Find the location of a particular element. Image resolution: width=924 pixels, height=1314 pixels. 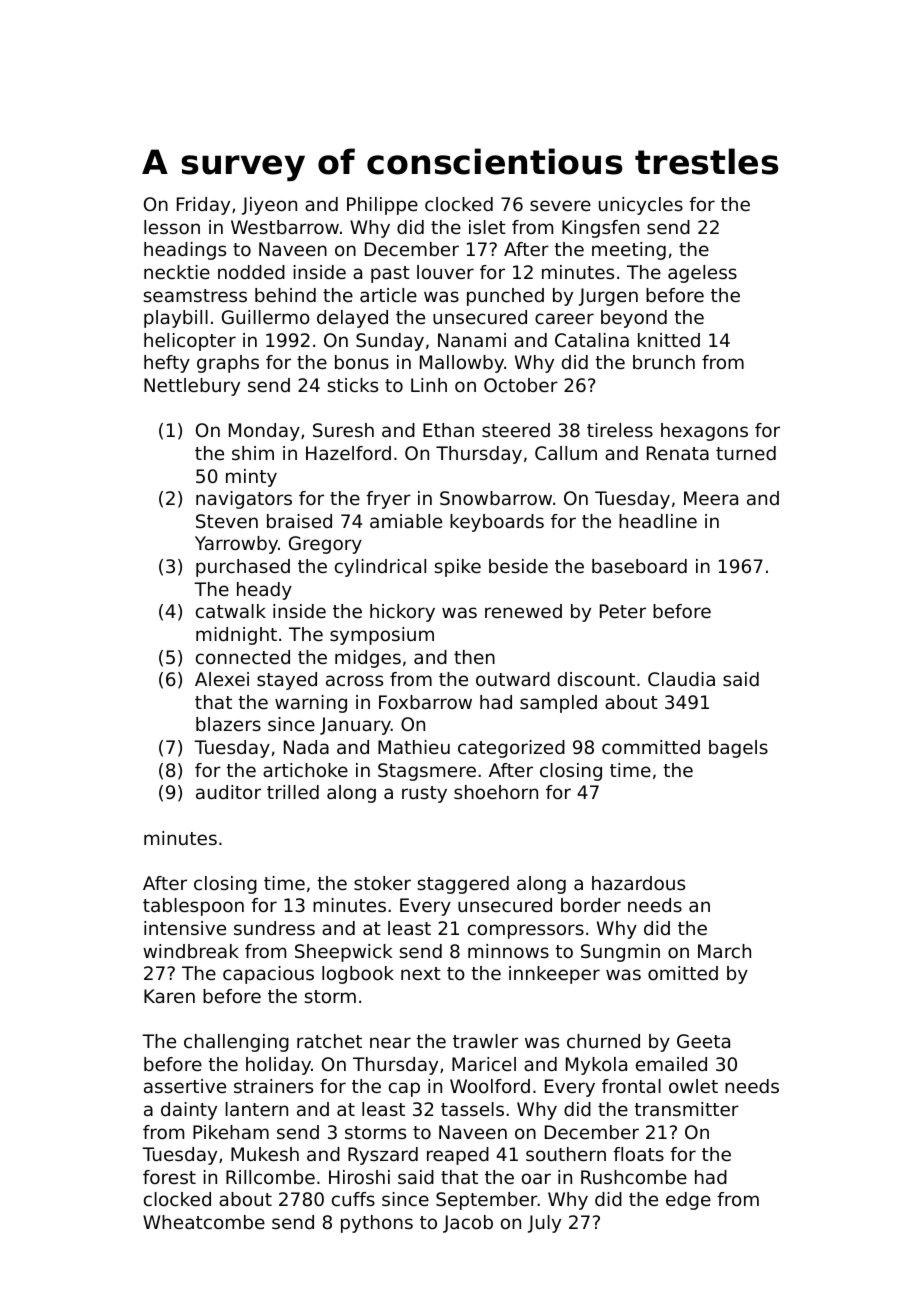

Mallowby is located at coordinates (462, 364).
